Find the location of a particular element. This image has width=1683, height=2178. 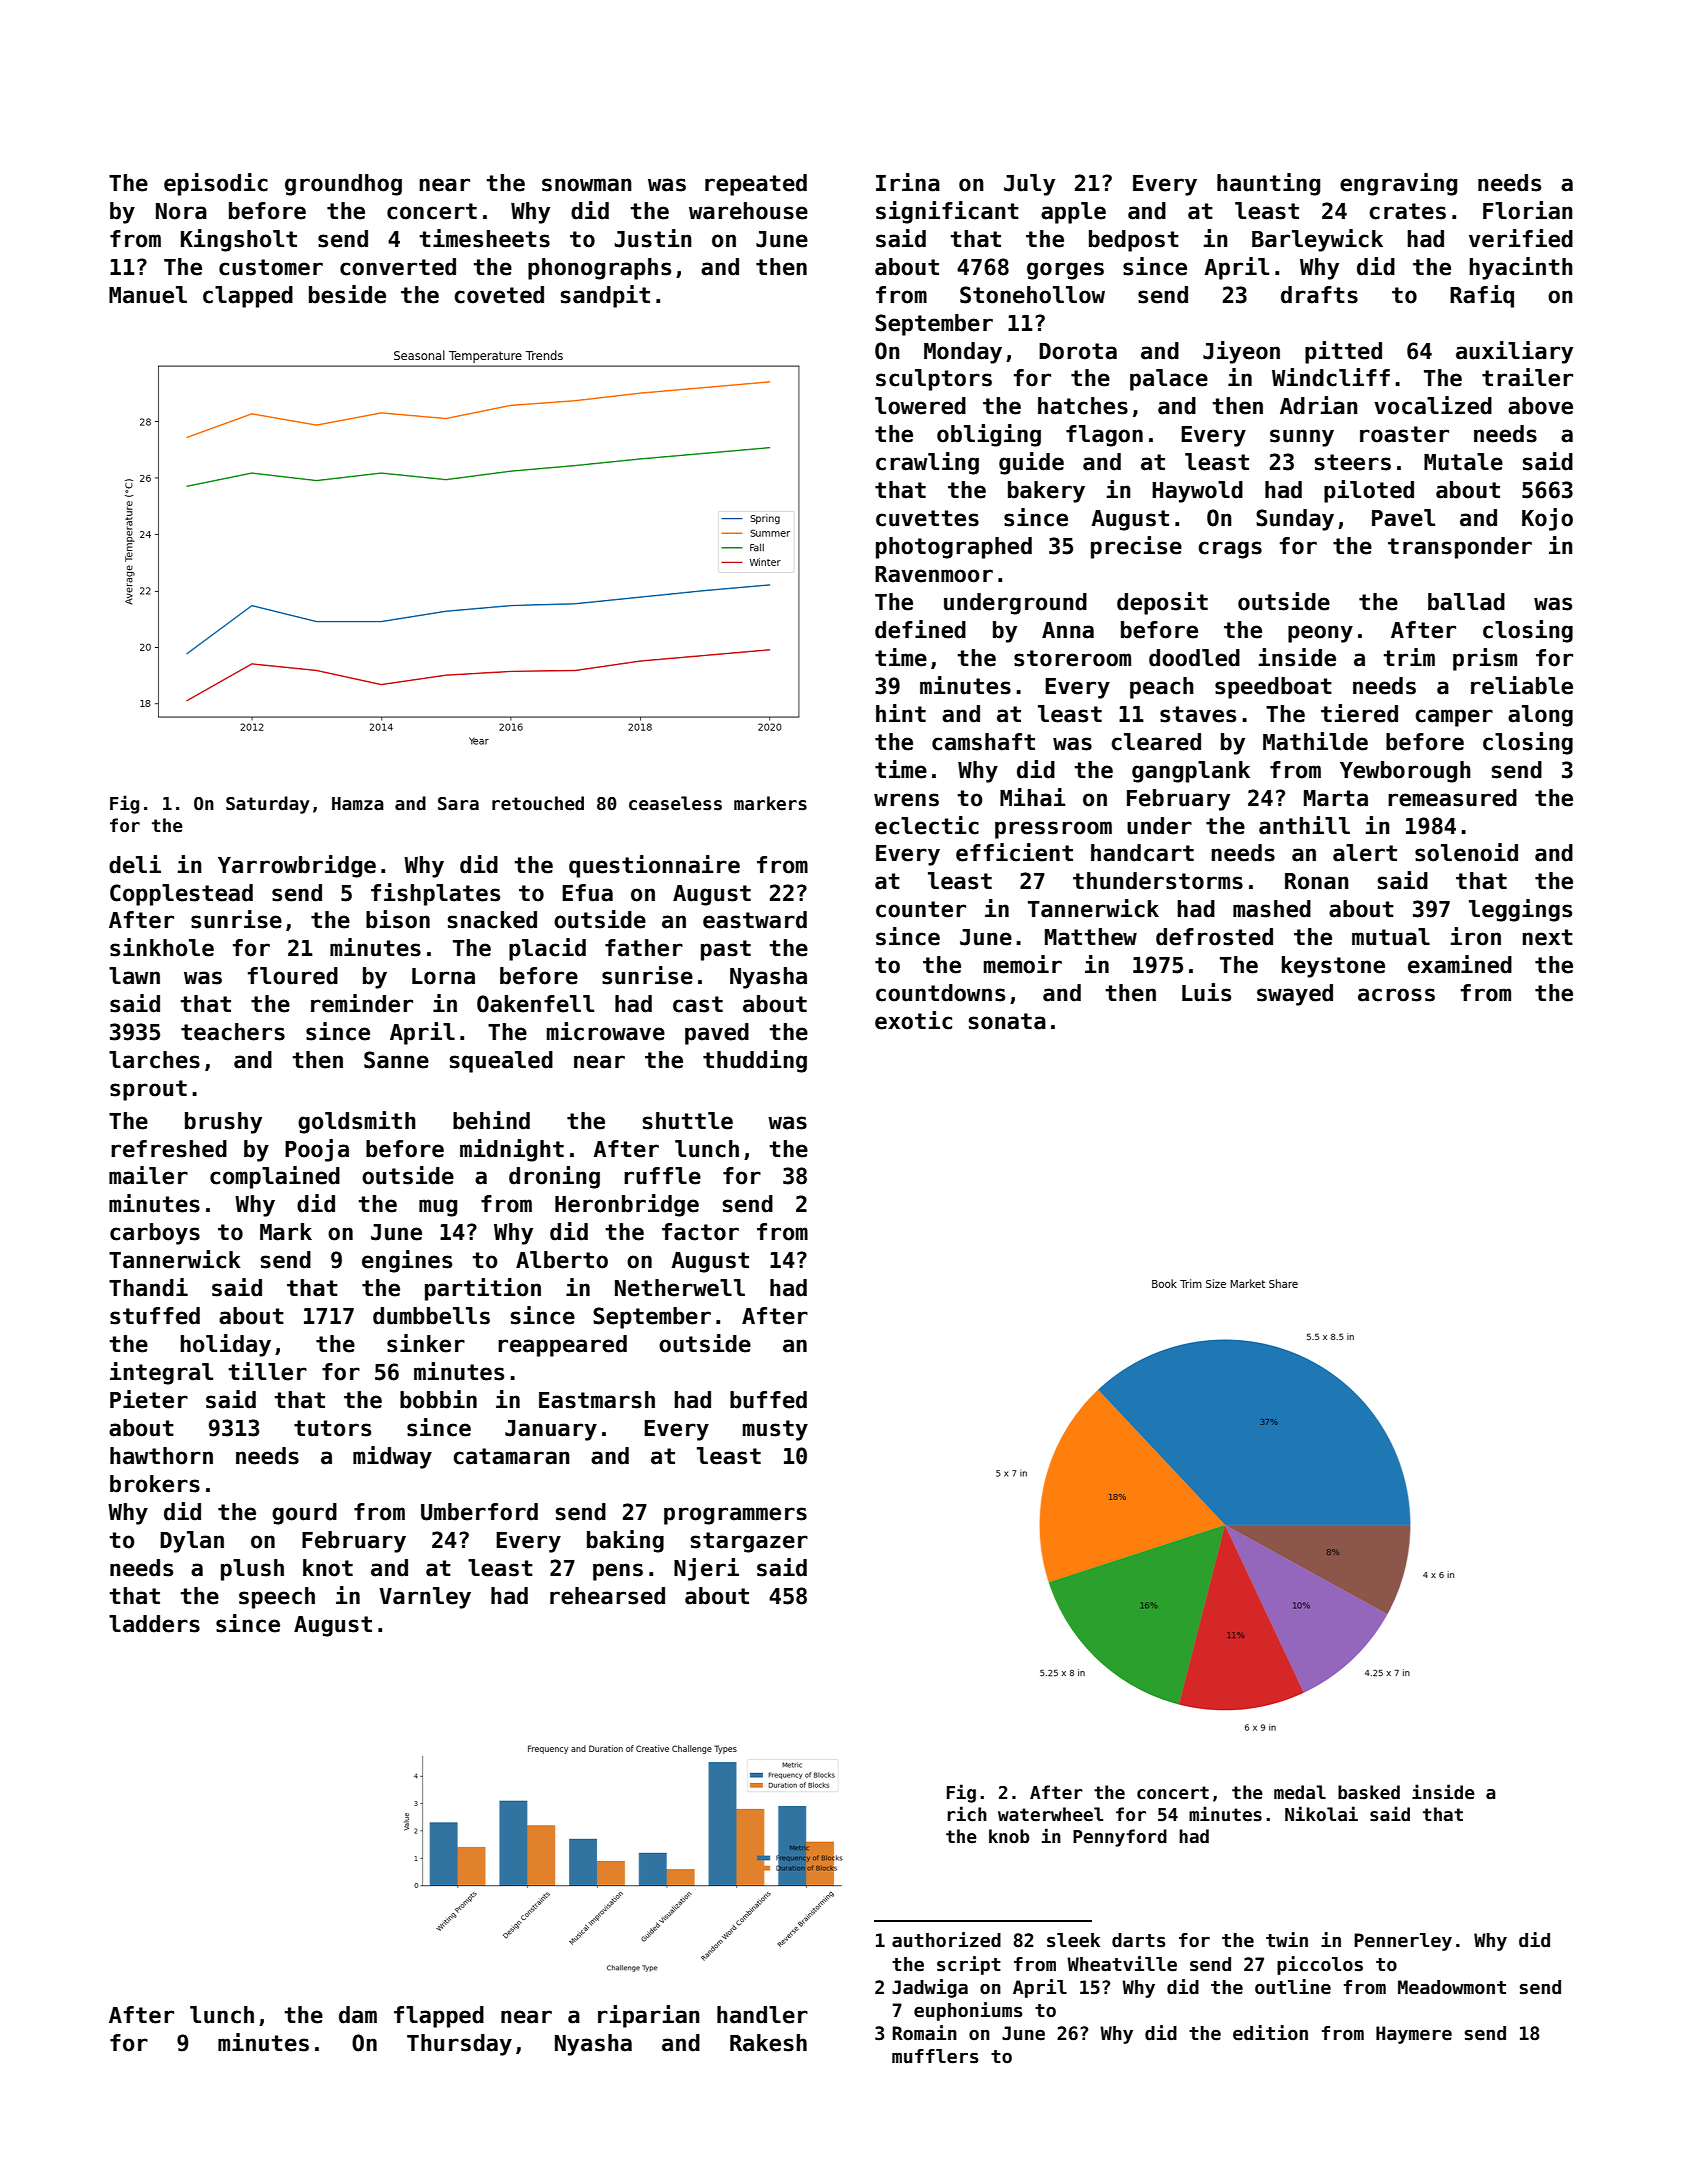

stargazer is located at coordinates (749, 1542).
